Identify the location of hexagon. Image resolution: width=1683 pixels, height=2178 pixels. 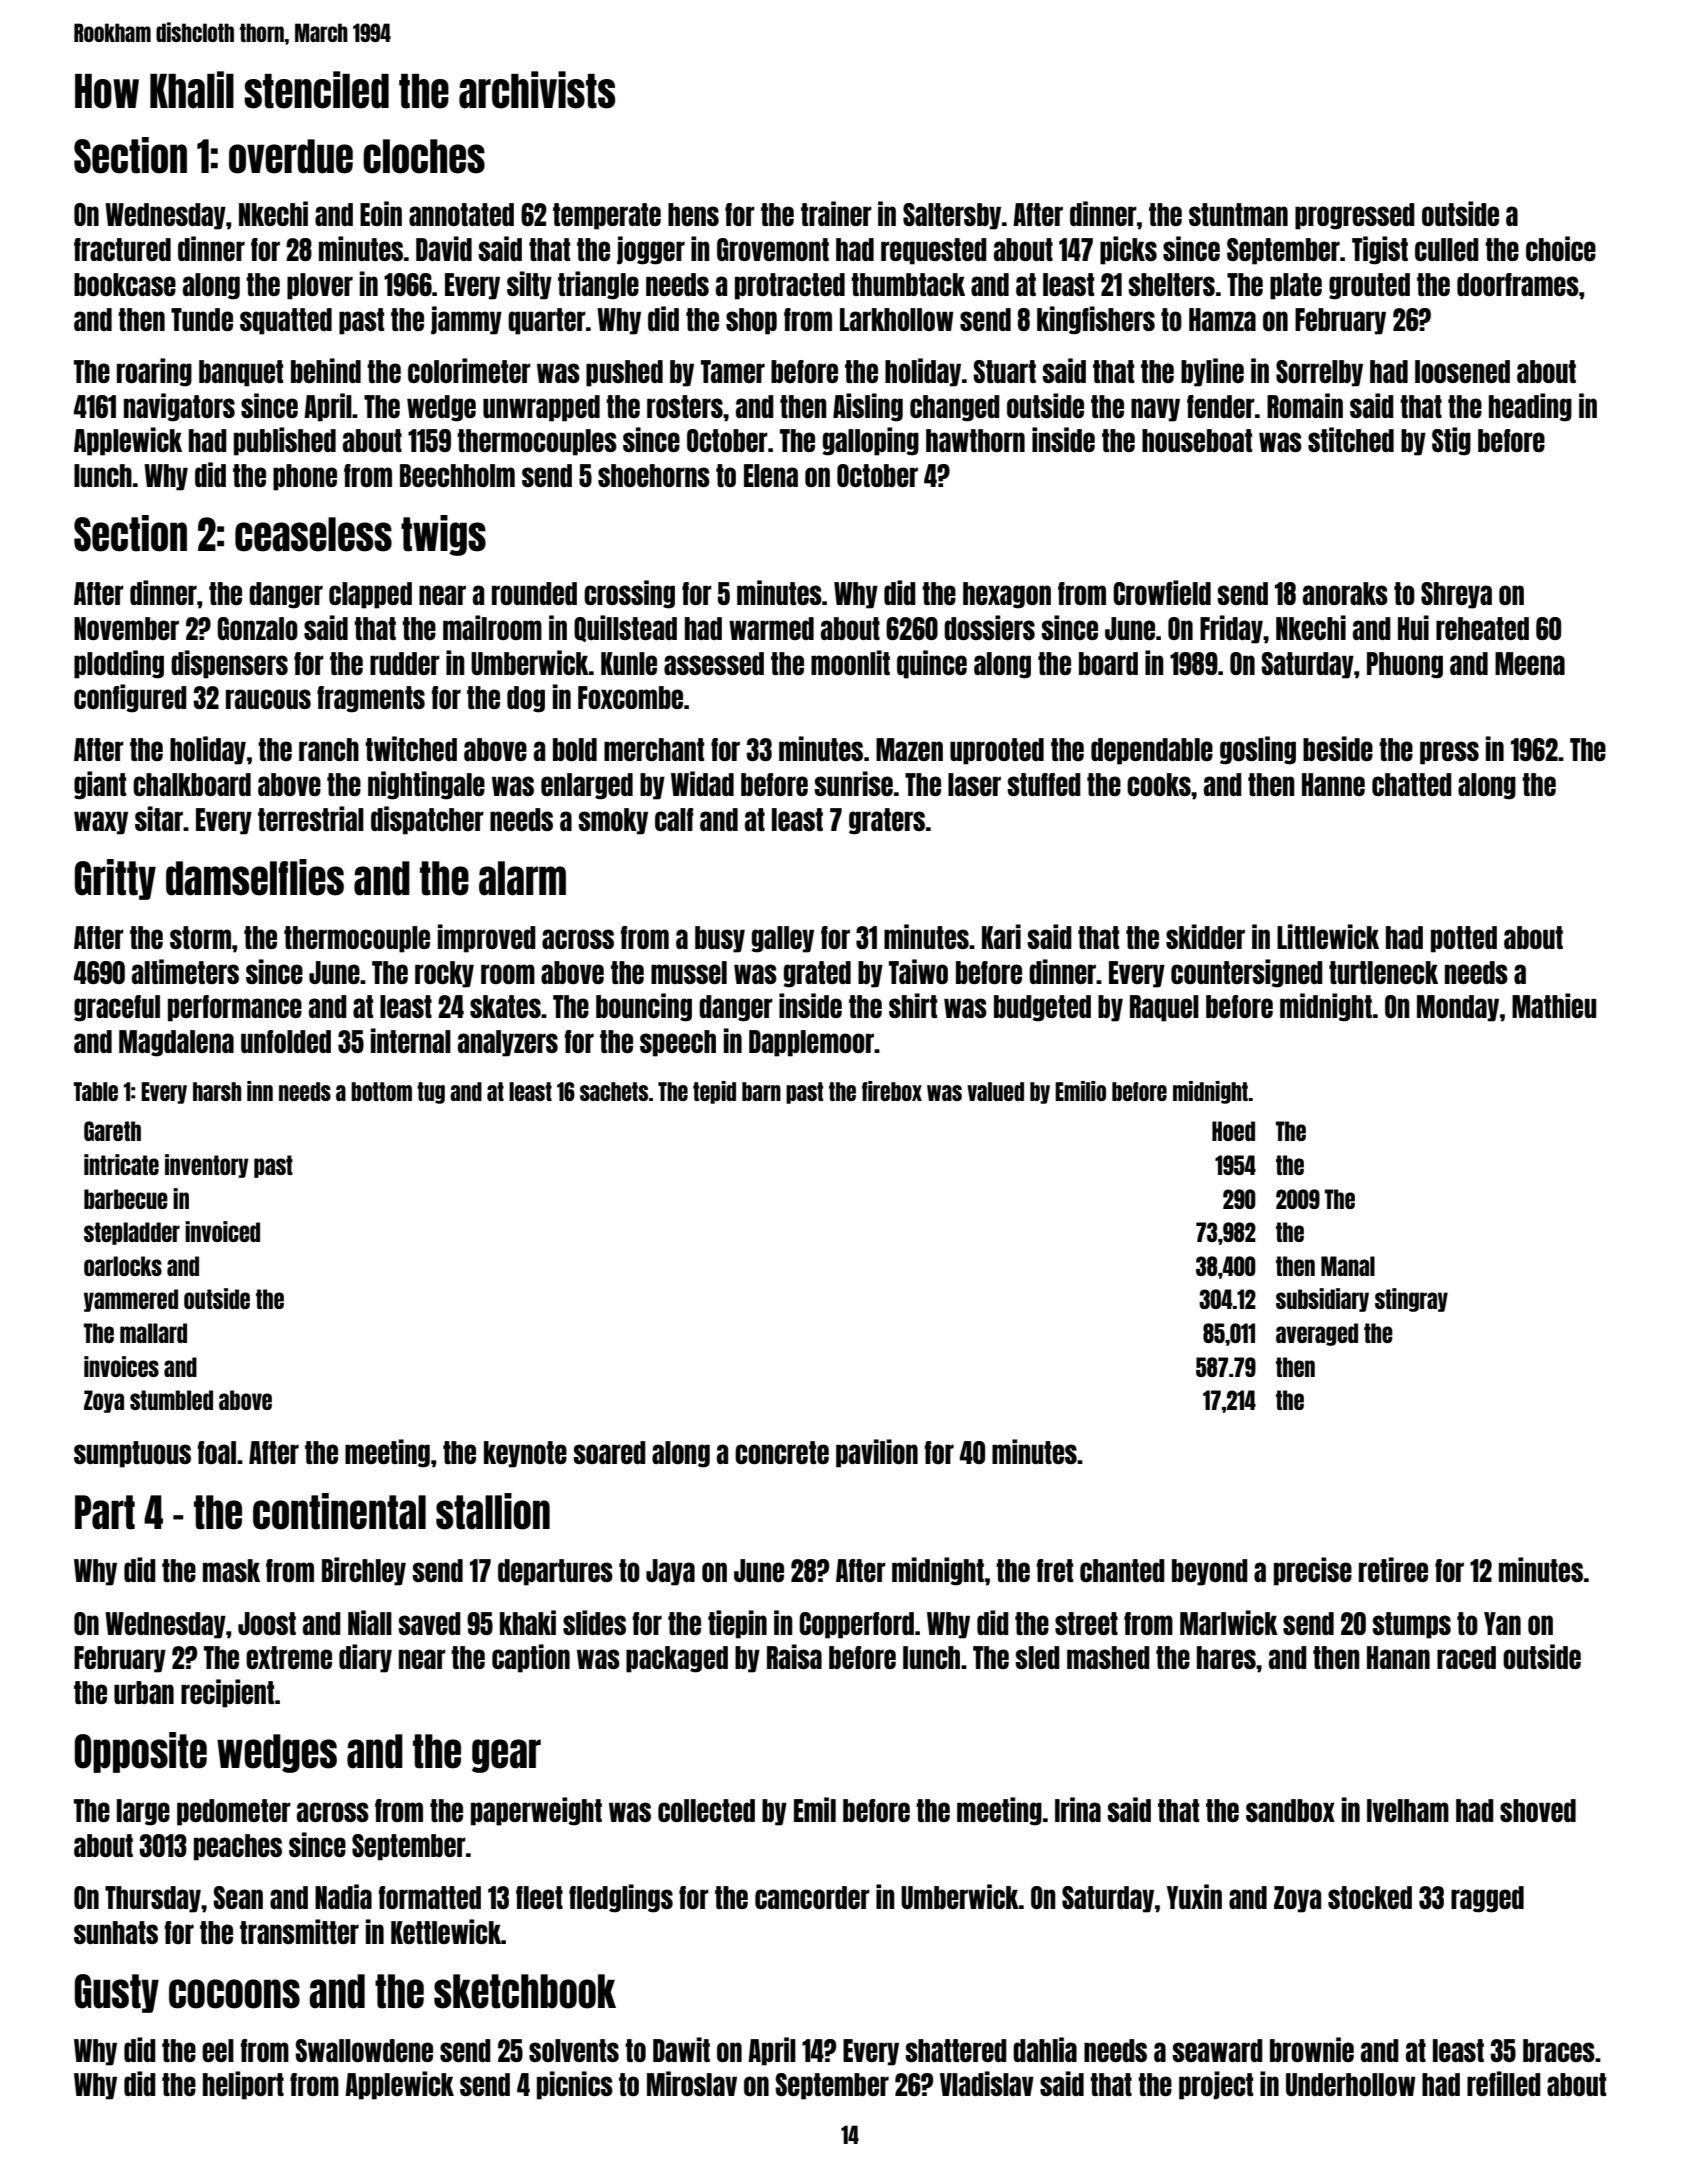
(1007, 595).
